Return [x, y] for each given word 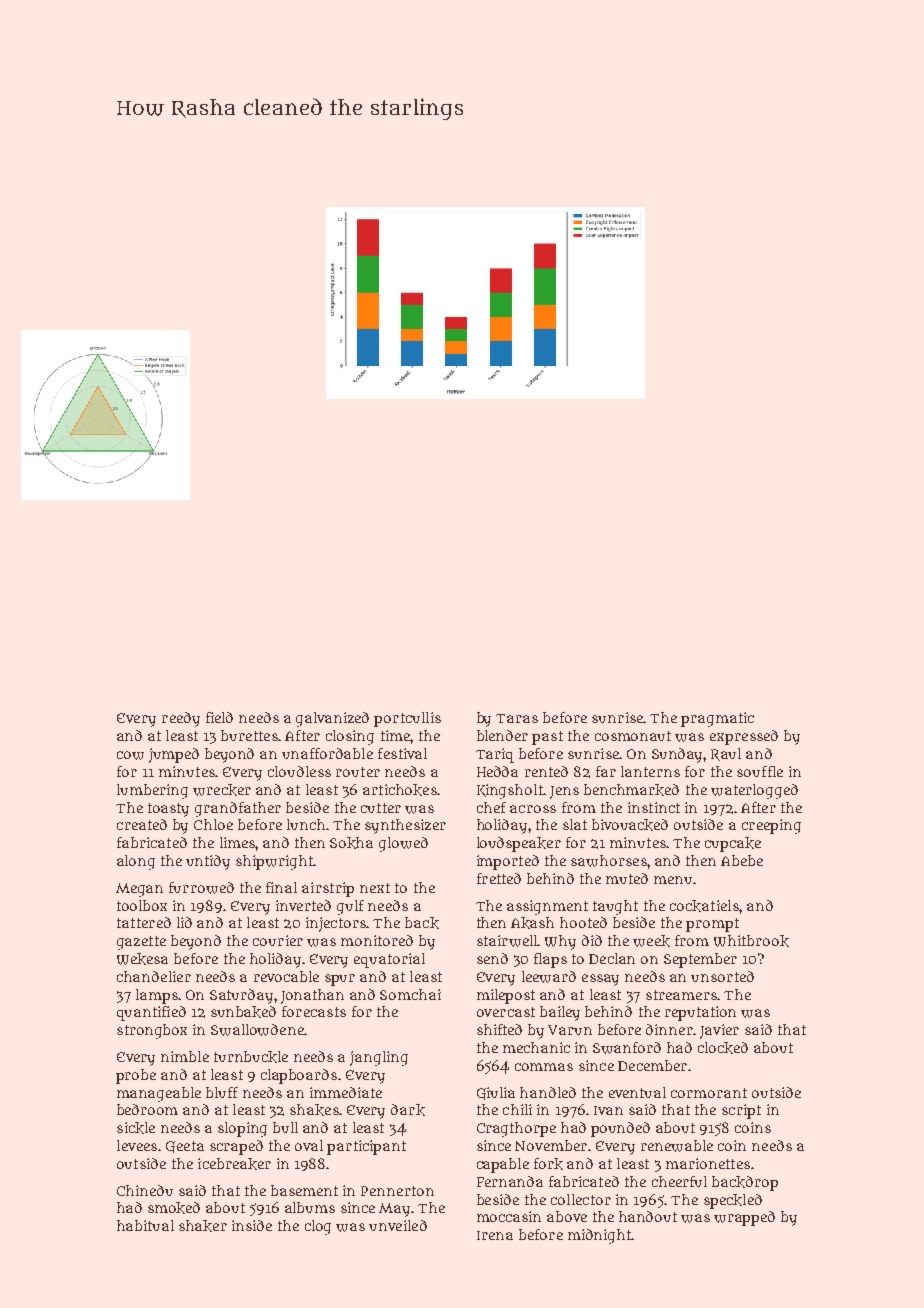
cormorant [709, 1093]
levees [137, 1145]
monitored [377, 940]
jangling [379, 1058]
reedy [181, 719]
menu [673, 880]
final [281, 887]
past [547, 738]
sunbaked [243, 1012]
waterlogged [754, 791]
